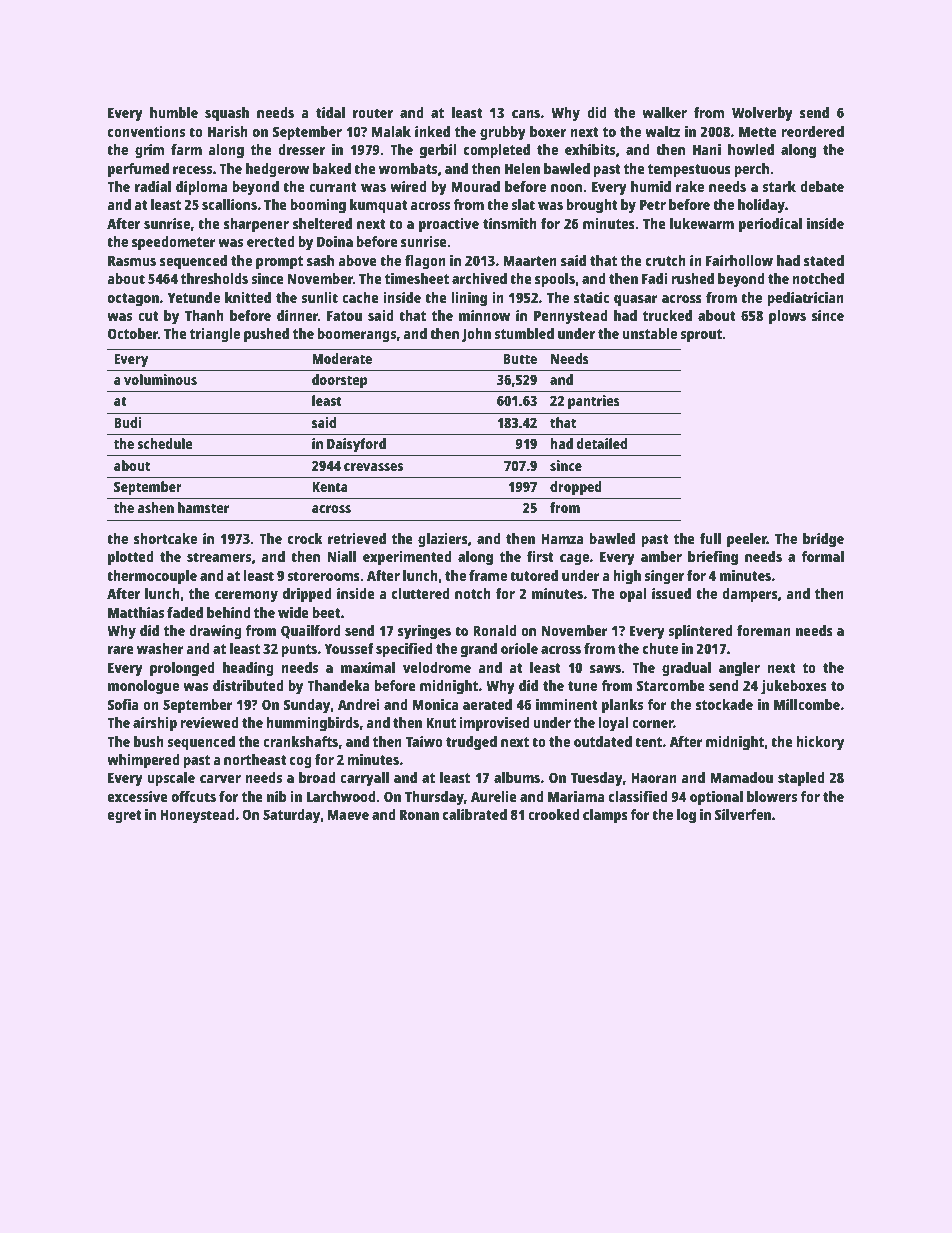 The height and width of the screenshot is (1233, 952). Describe the element at coordinates (348, 814) in the screenshot. I see `Maeve` at that location.
